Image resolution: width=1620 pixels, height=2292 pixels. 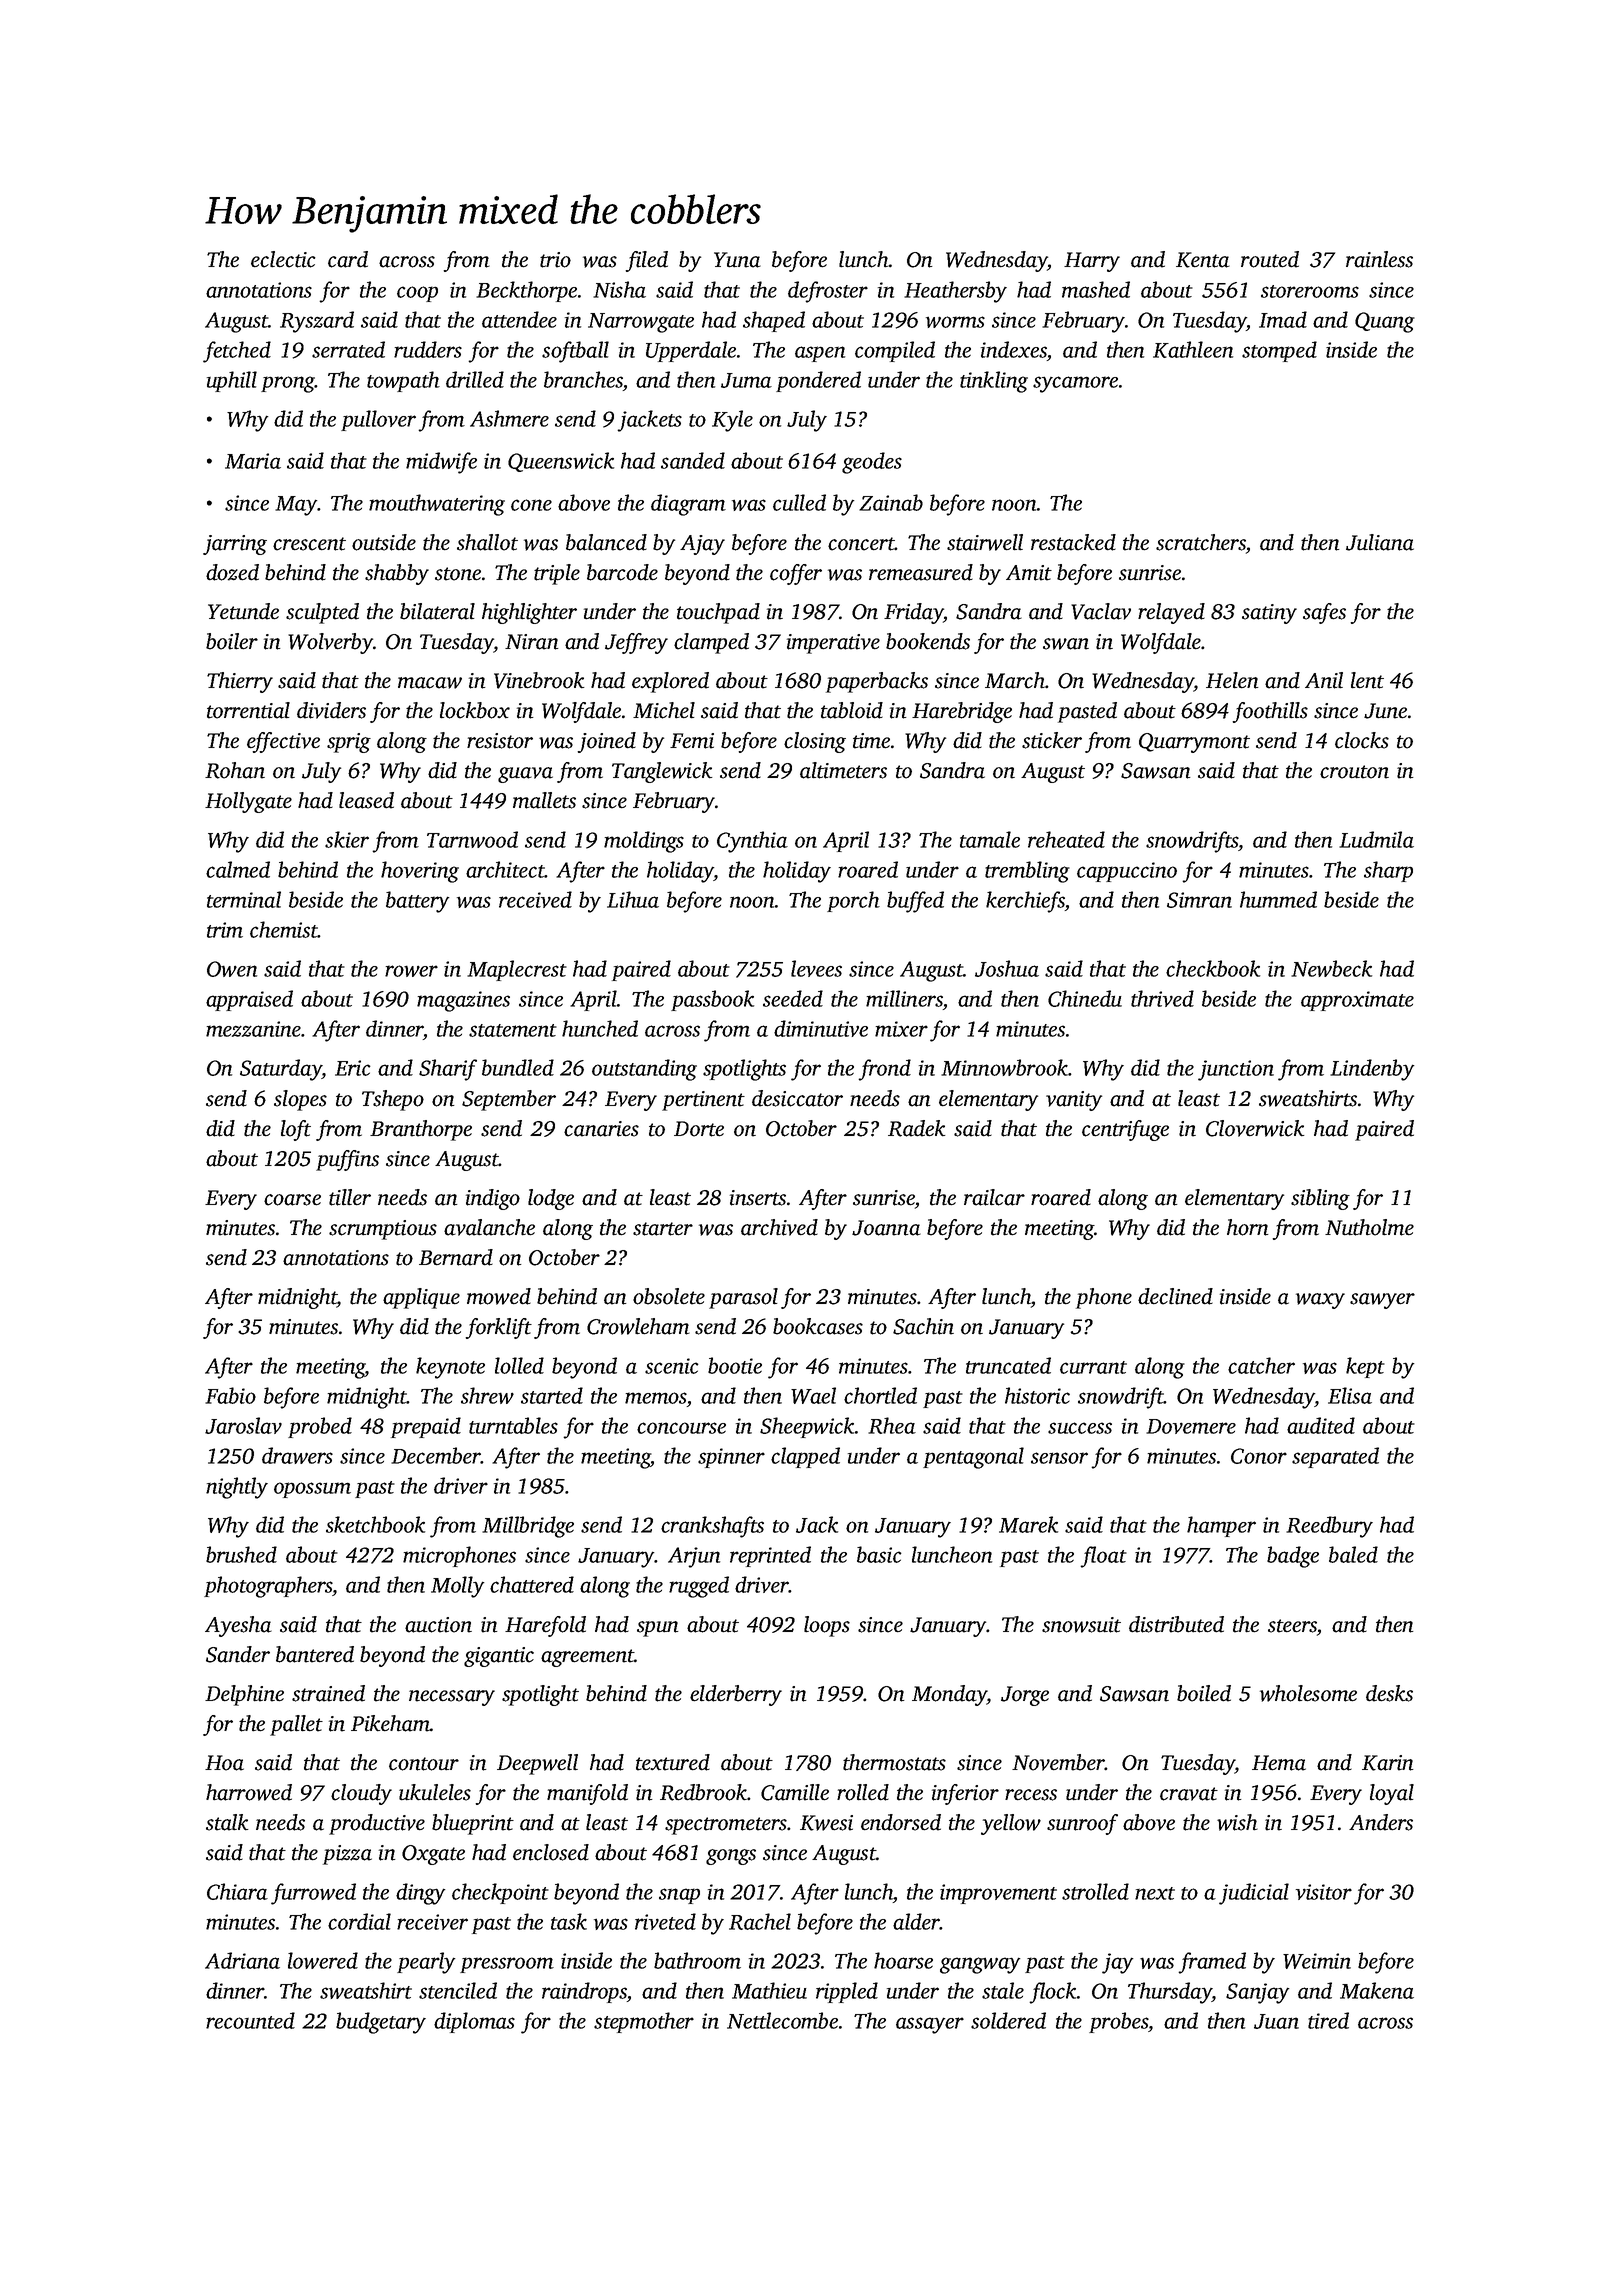 I want to click on Hema, so click(x=1279, y=1763).
